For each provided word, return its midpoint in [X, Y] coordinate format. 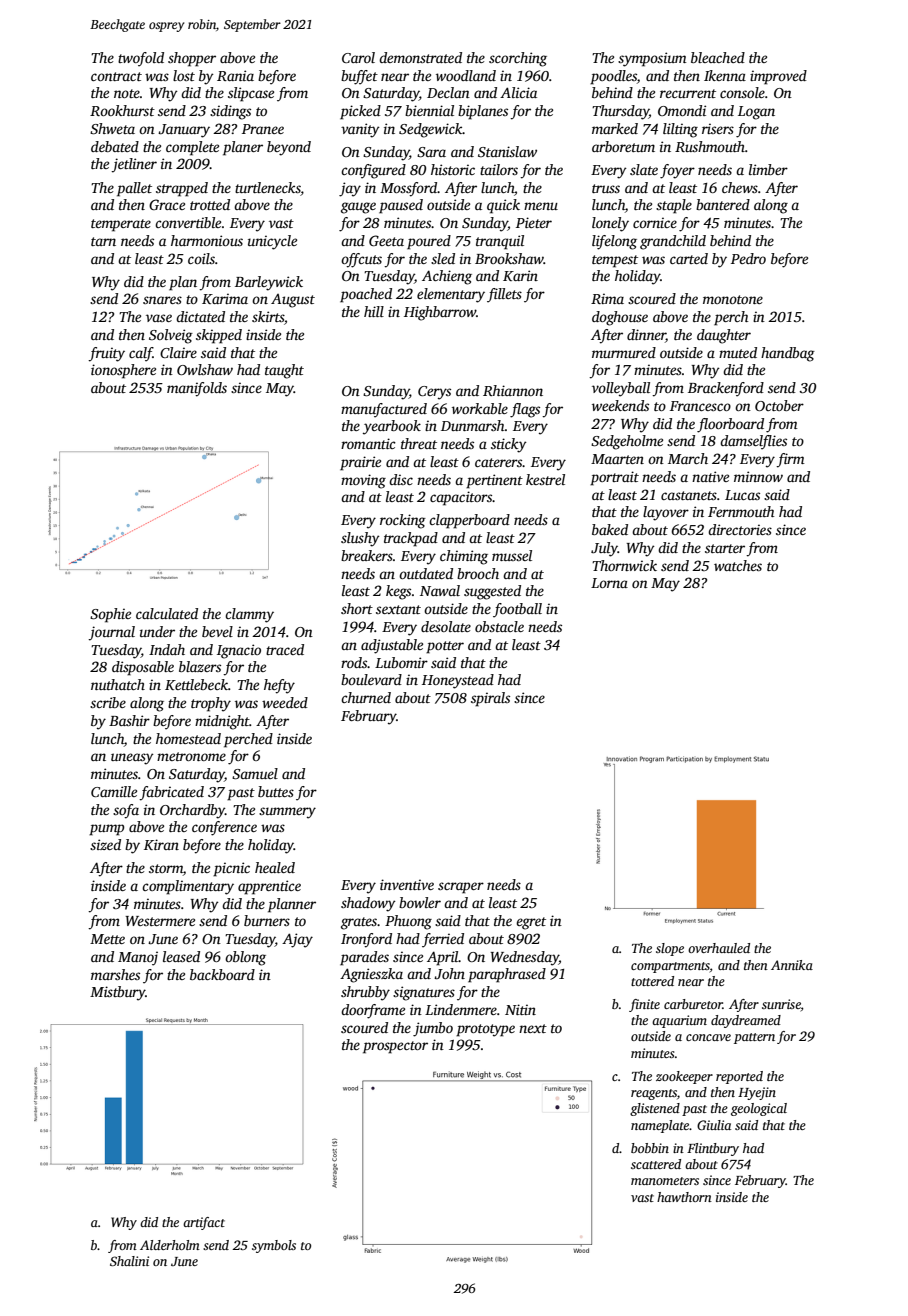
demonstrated [420, 57]
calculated [167, 613]
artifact [204, 1223]
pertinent [494, 481]
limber [768, 169]
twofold [141, 59]
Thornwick [624, 565]
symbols [274, 1246]
